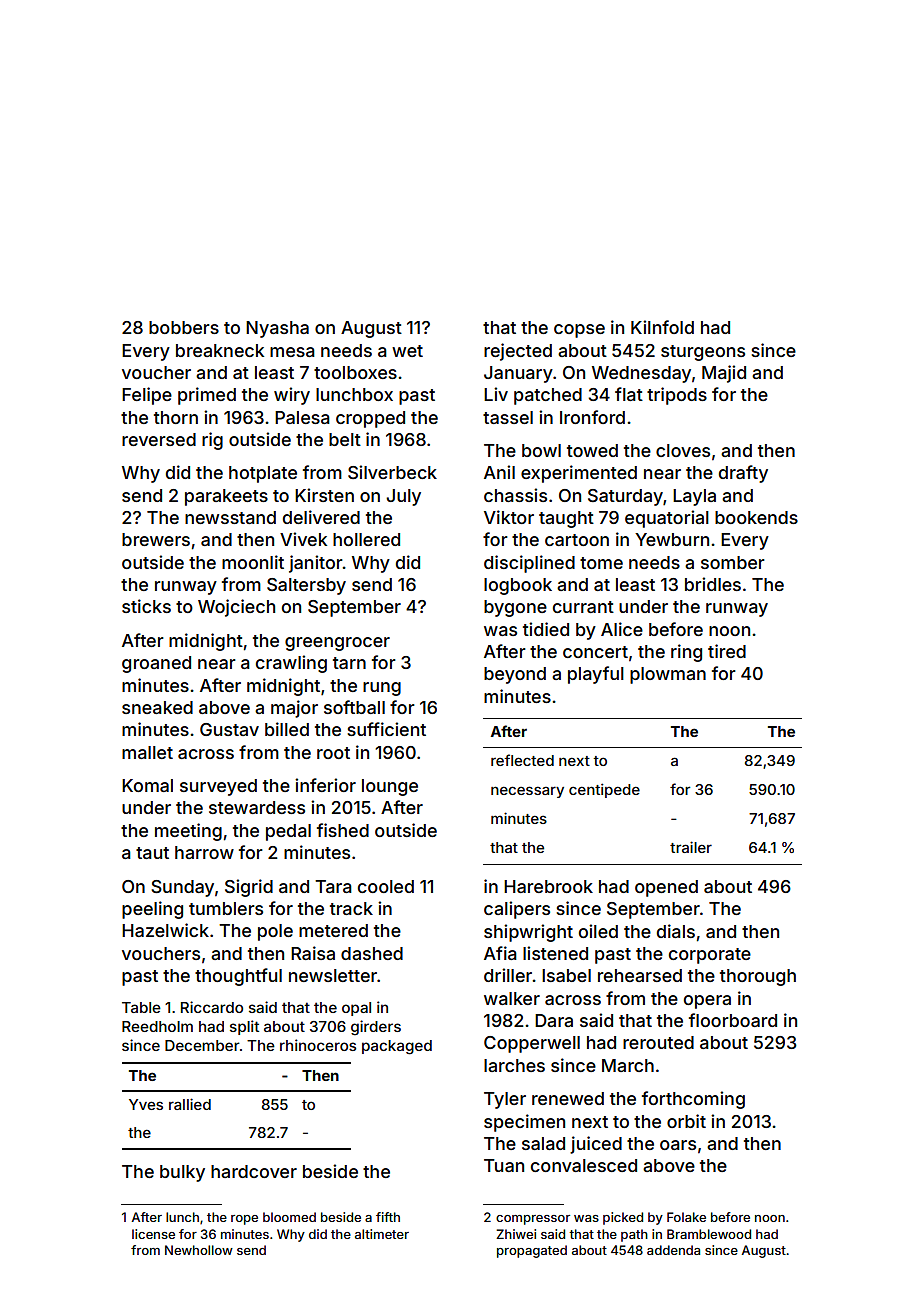 This screenshot has width=924, height=1308. I want to click on patched, so click(548, 396).
